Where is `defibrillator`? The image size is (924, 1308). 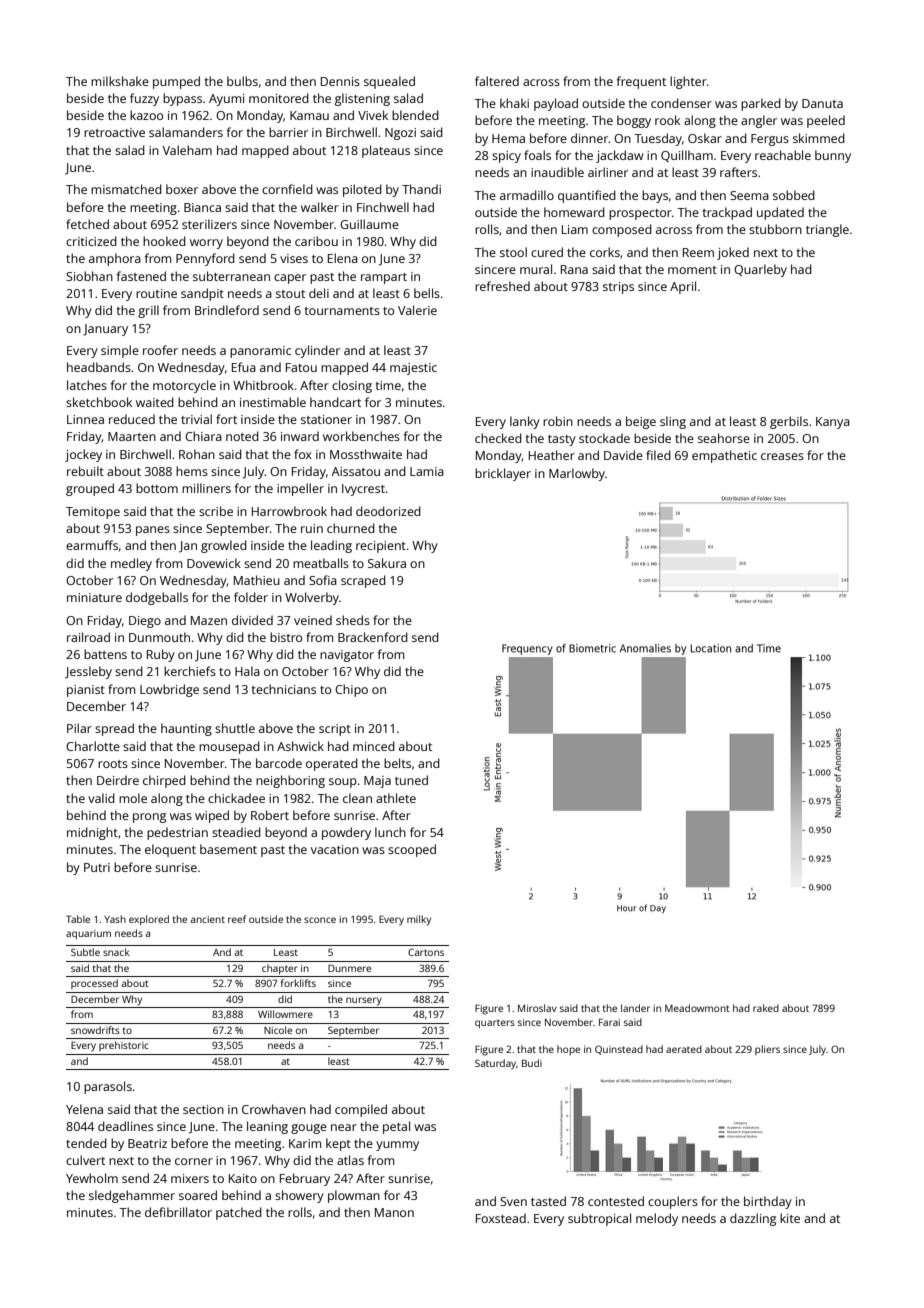
defibrillator is located at coordinates (178, 1212).
